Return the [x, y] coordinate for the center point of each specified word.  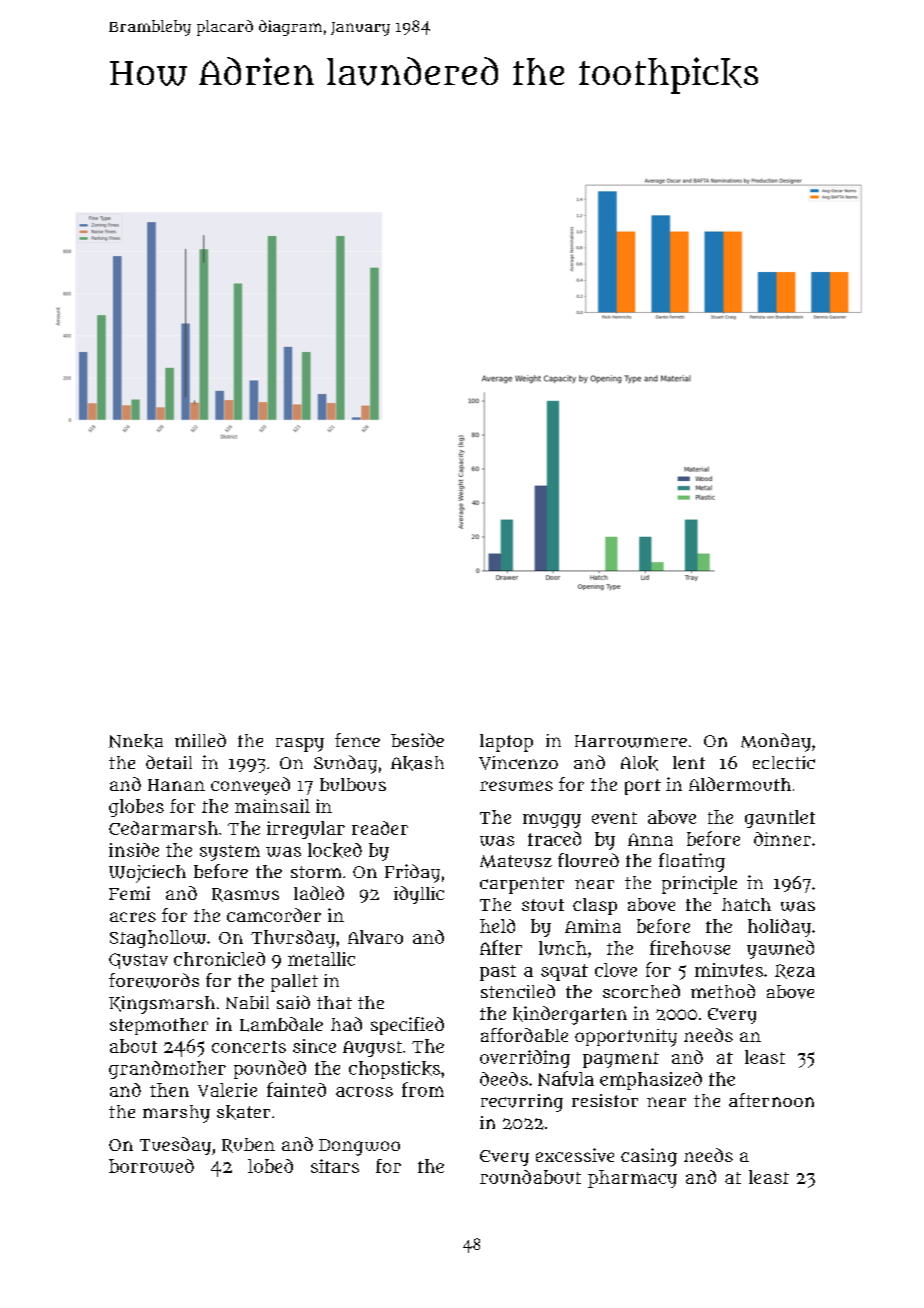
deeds [504, 1079]
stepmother [159, 1026]
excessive [575, 1155]
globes [136, 808]
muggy [552, 821]
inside [134, 850]
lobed [270, 1166]
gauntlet [780, 819]
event [614, 818]
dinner [782, 839]
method [723, 991]
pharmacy [632, 1179]
